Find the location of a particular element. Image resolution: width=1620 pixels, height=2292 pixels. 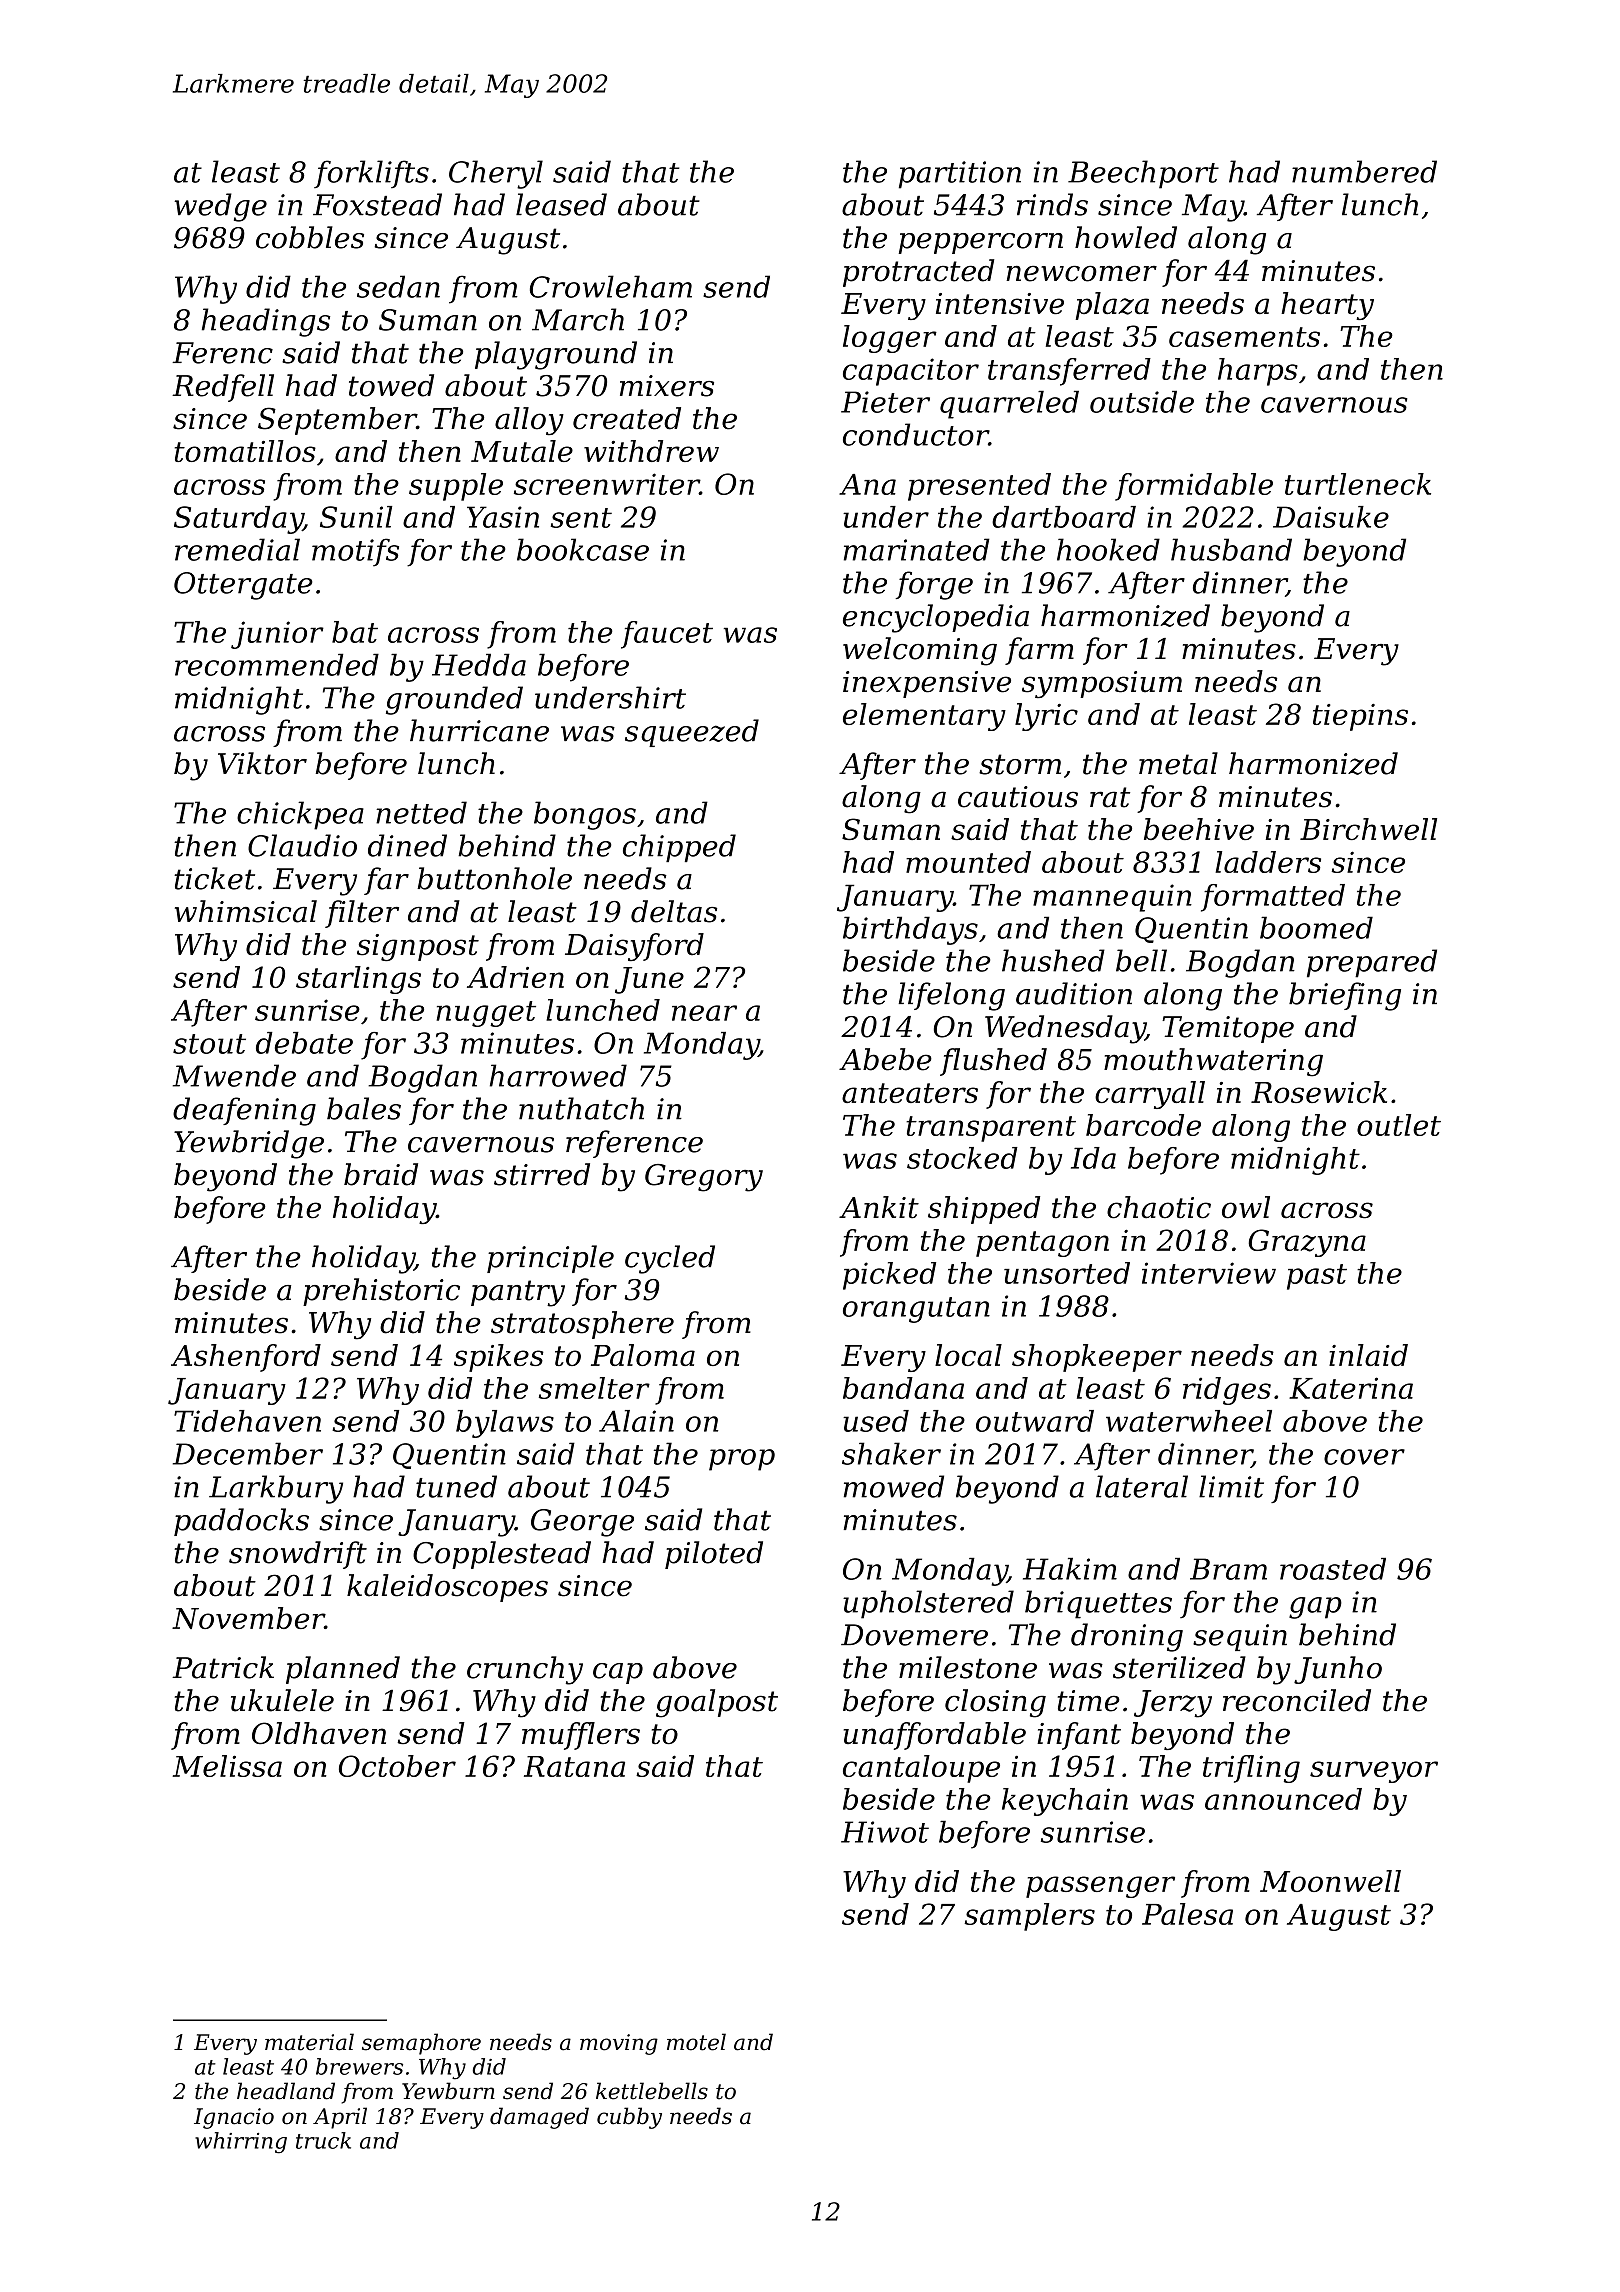

Beechport is located at coordinates (1143, 174).
